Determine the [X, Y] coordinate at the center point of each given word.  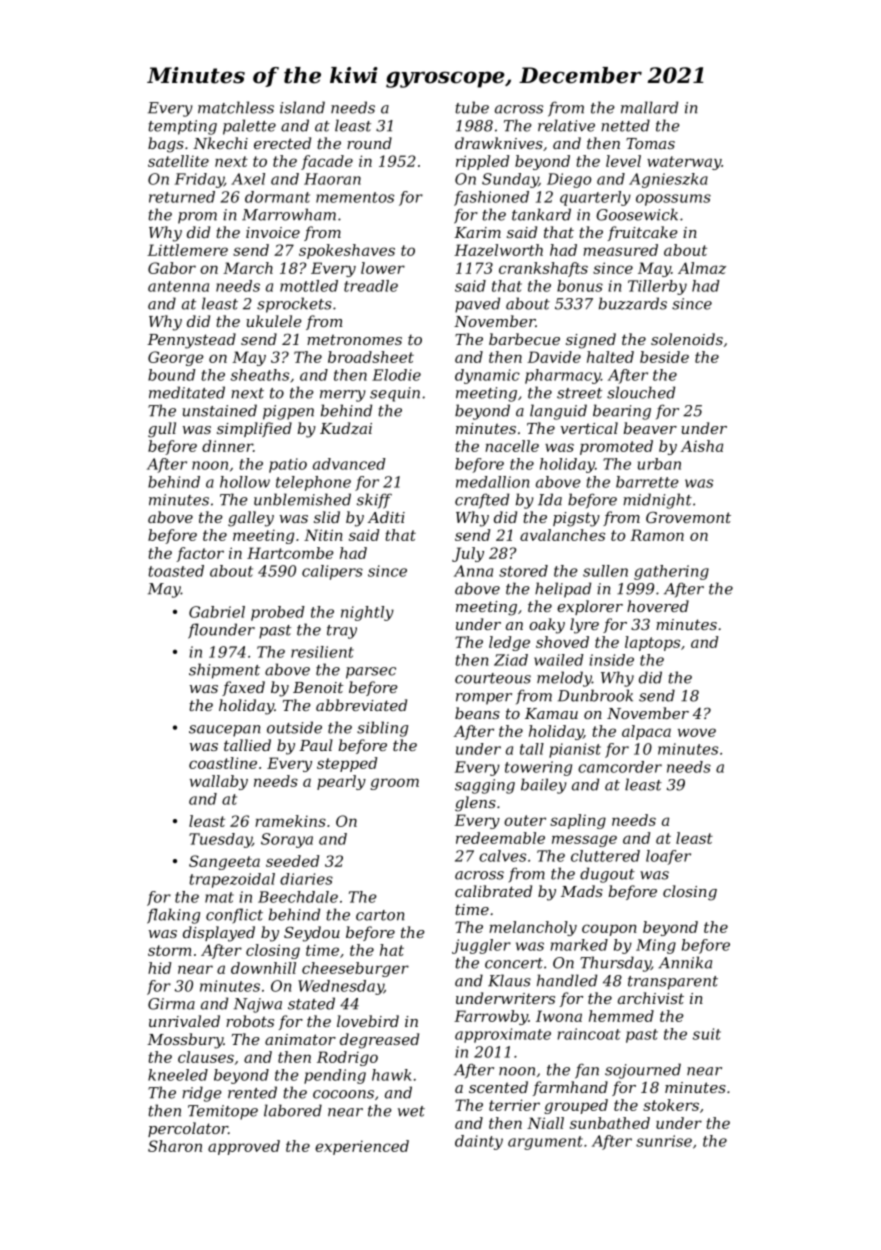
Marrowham [289, 214]
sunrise [664, 1141]
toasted [176, 571]
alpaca [646, 732]
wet [411, 1111]
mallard [649, 107]
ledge [509, 643]
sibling [382, 729]
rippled [482, 162]
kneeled [178, 1075]
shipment [224, 671]
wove [697, 732]
